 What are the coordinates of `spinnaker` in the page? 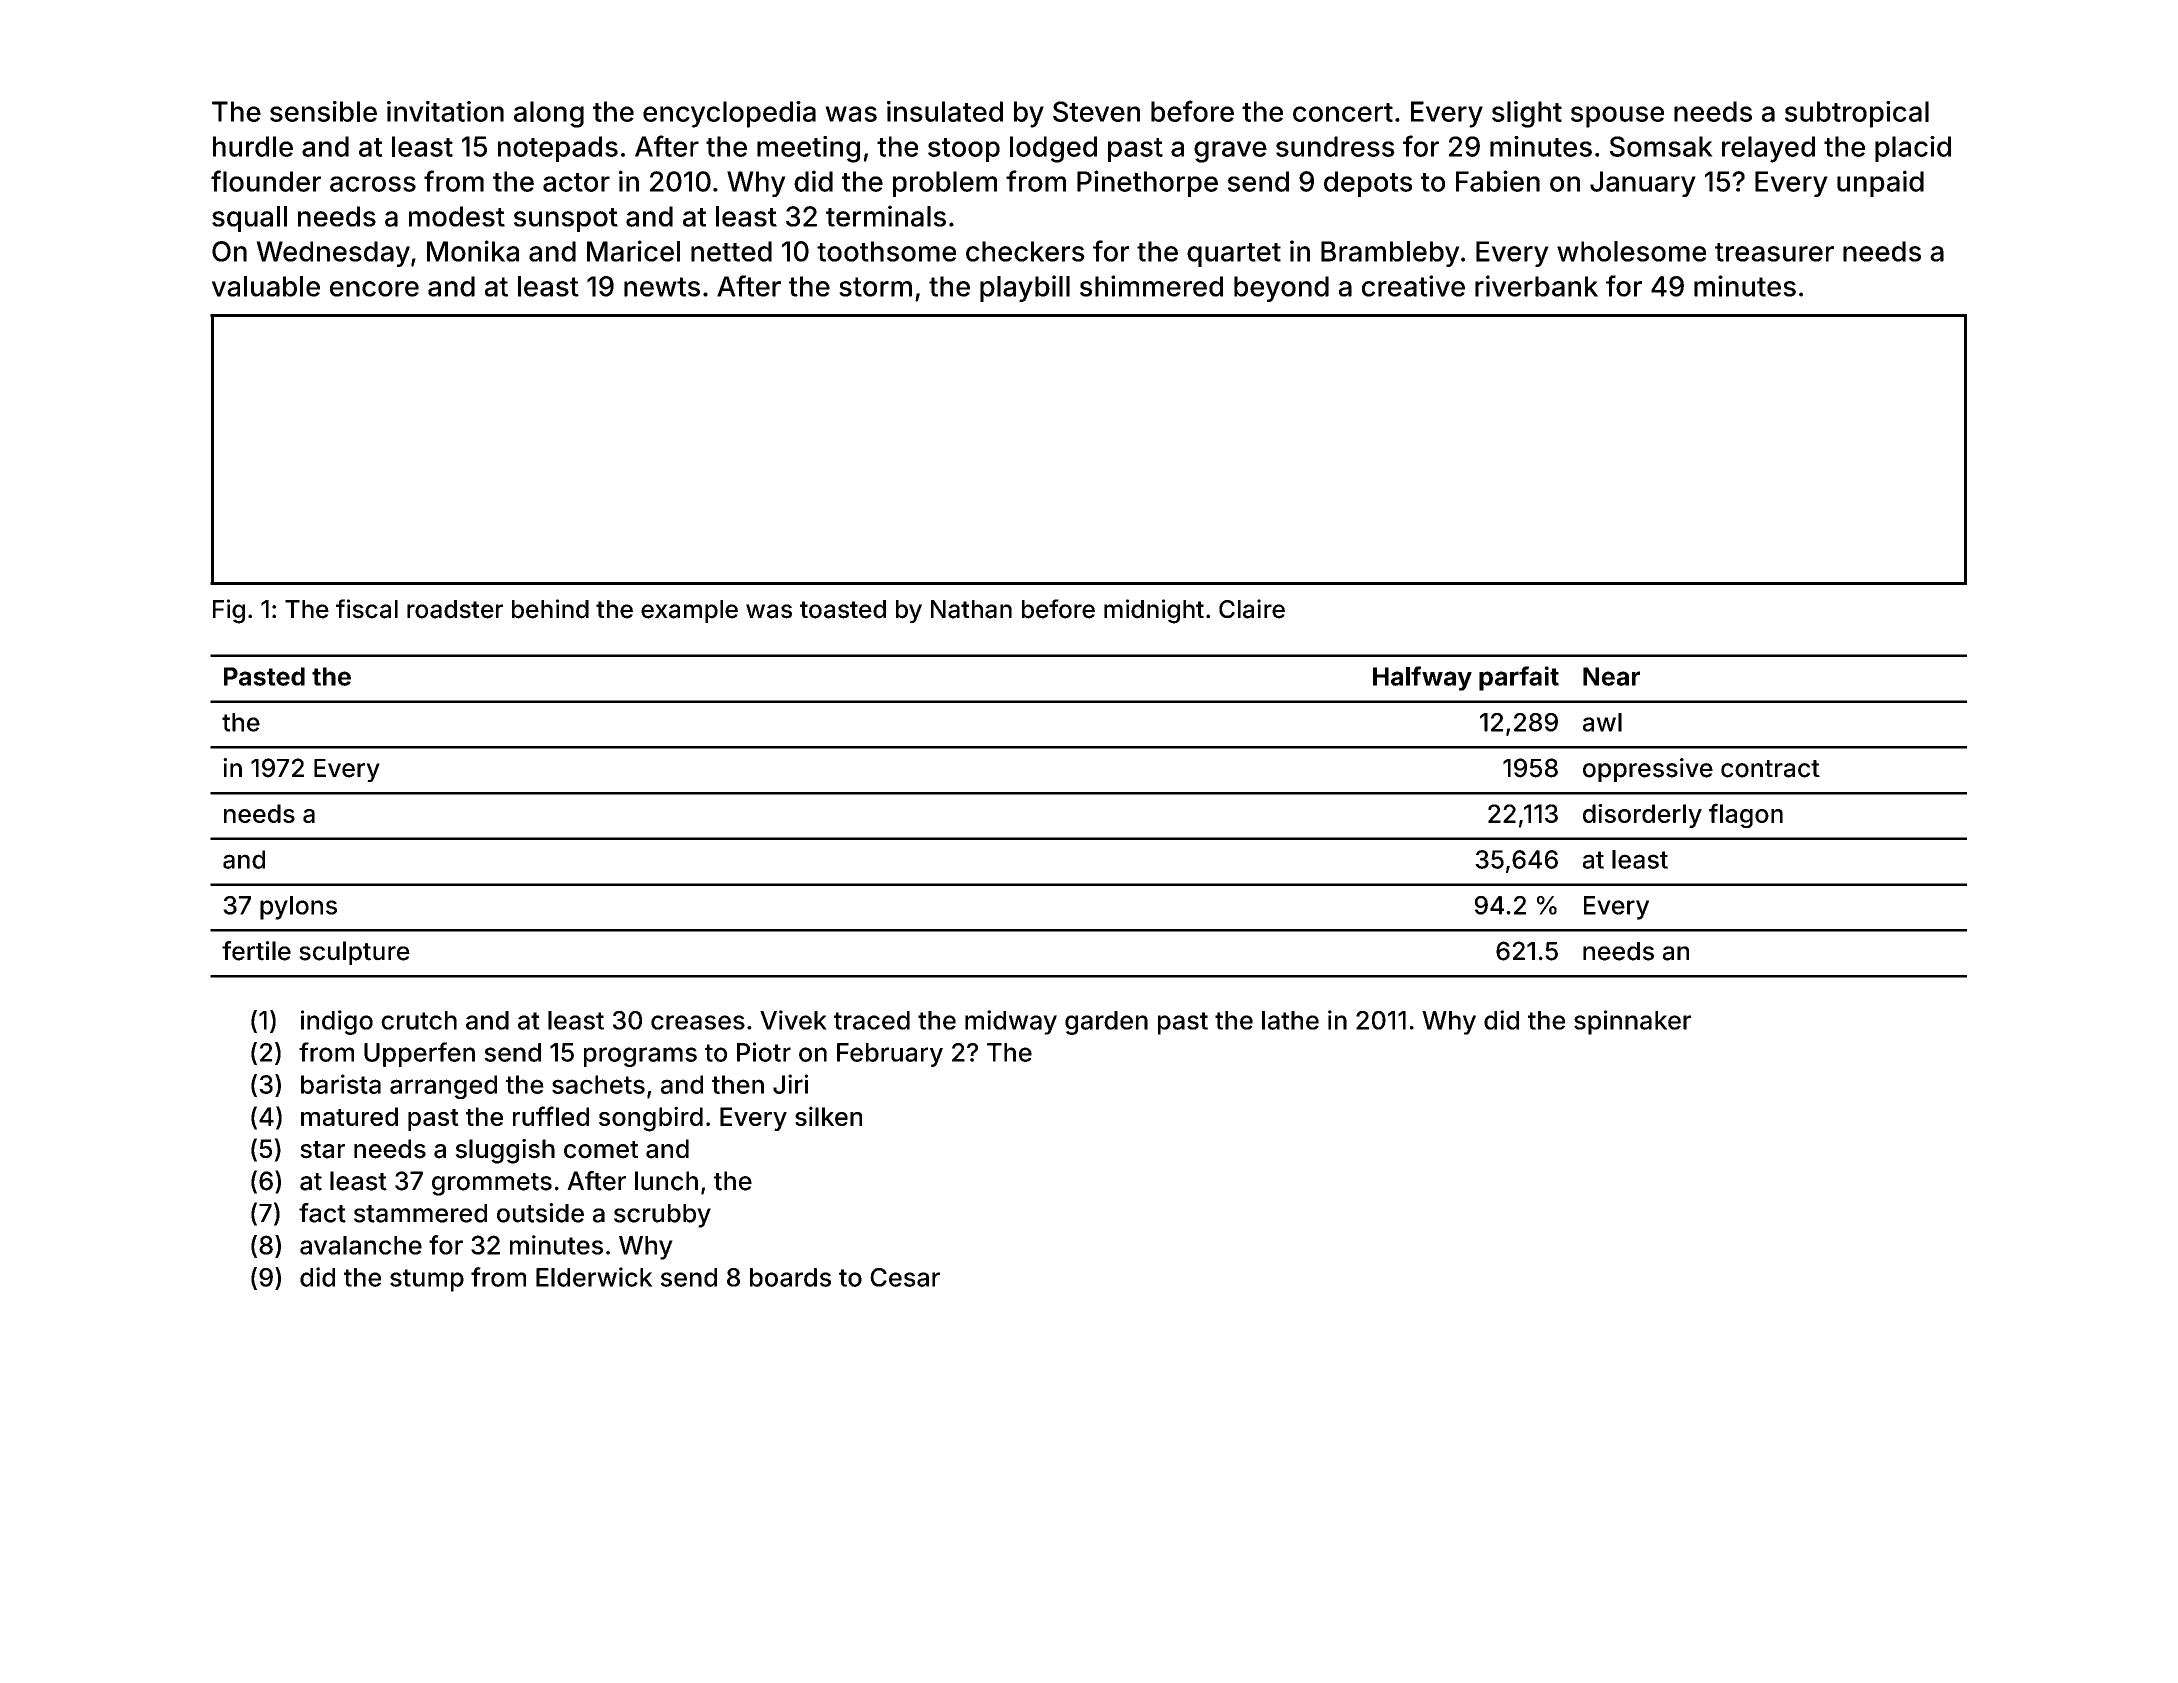 It's located at (1632, 1022).
